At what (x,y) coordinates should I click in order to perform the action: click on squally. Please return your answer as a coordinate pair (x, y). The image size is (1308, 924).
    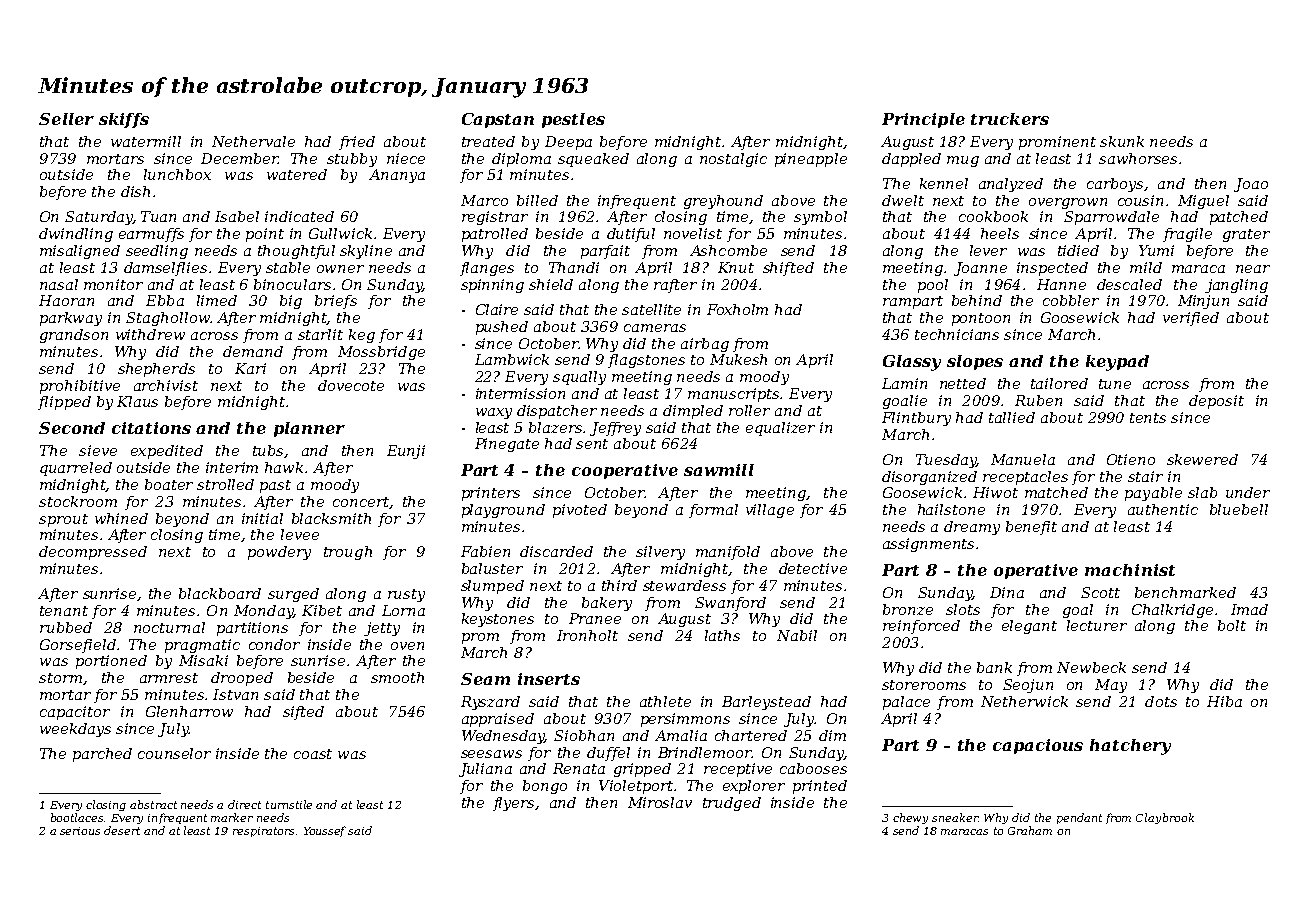
    Looking at the image, I should click on (579, 378).
